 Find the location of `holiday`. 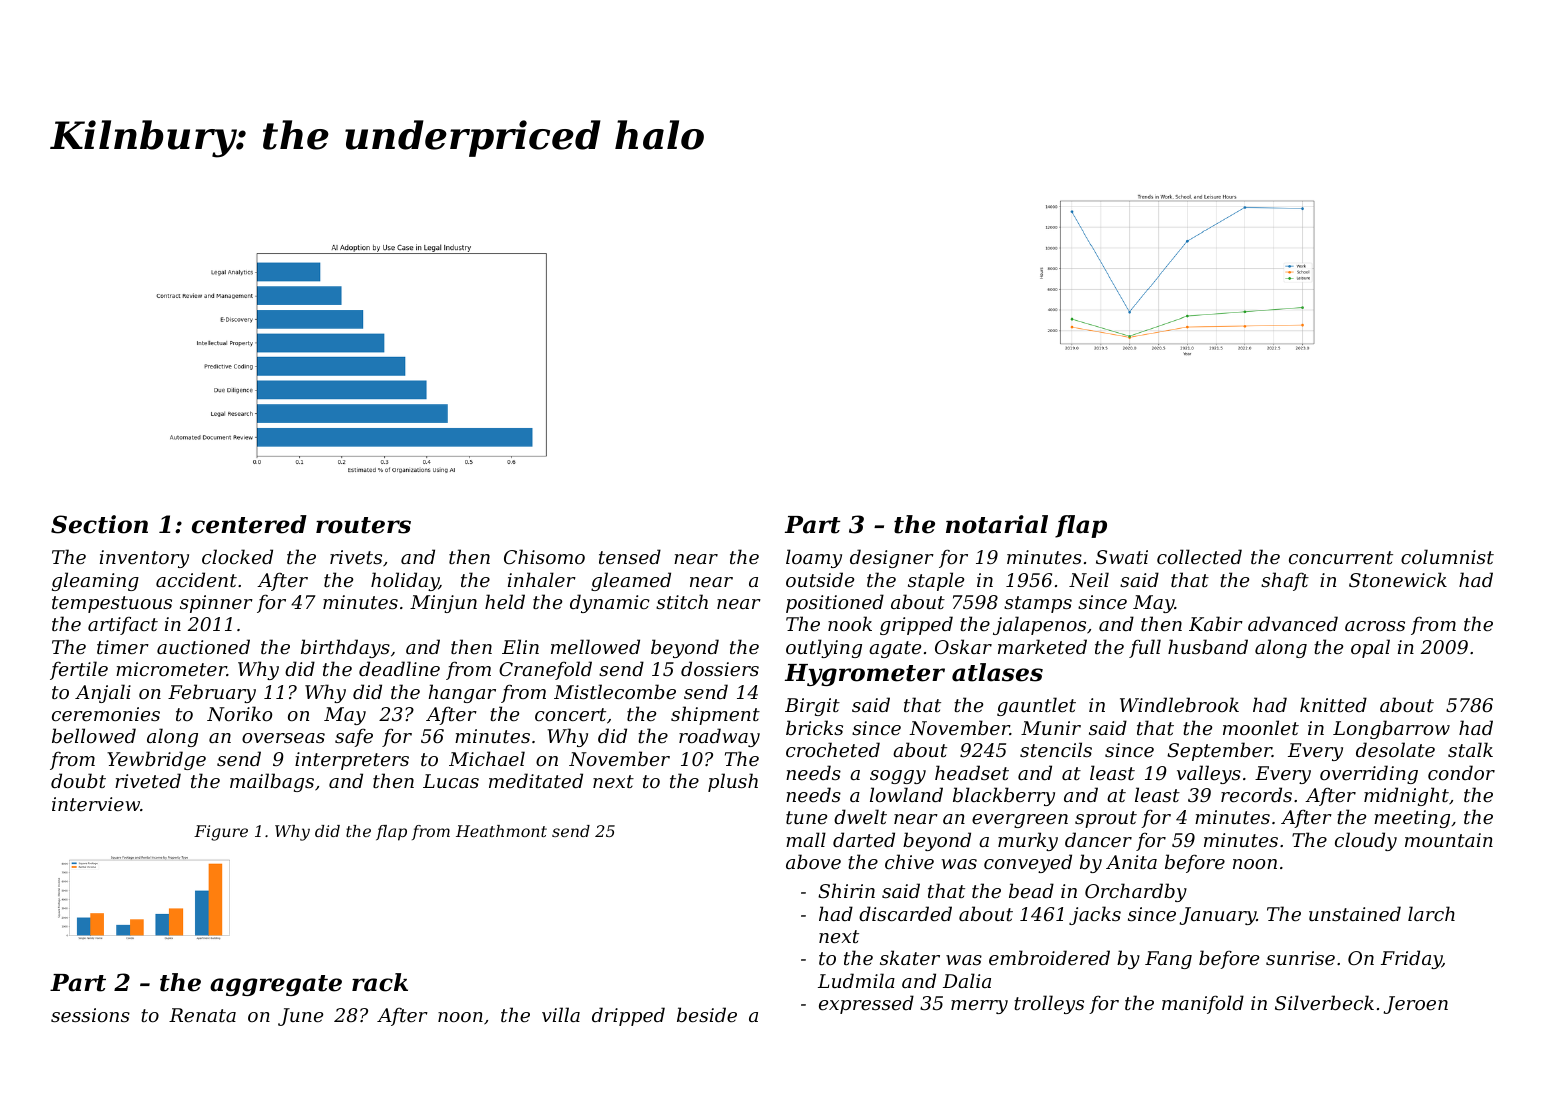

holiday is located at coordinates (405, 581).
